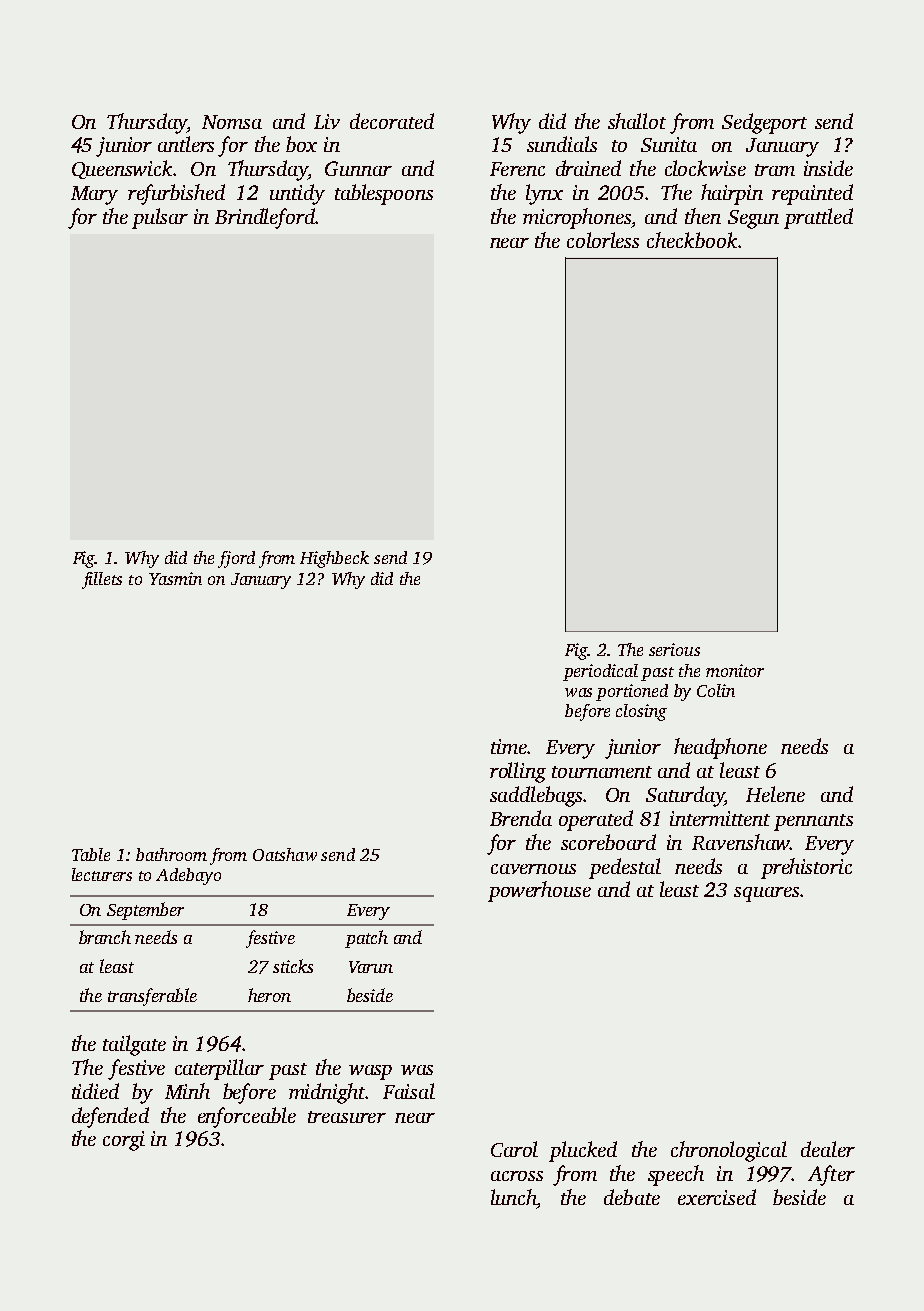 The width and height of the screenshot is (924, 1311). Describe the element at coordinates (124, 1141) in the screenshot. I see `corgi` at that location.
